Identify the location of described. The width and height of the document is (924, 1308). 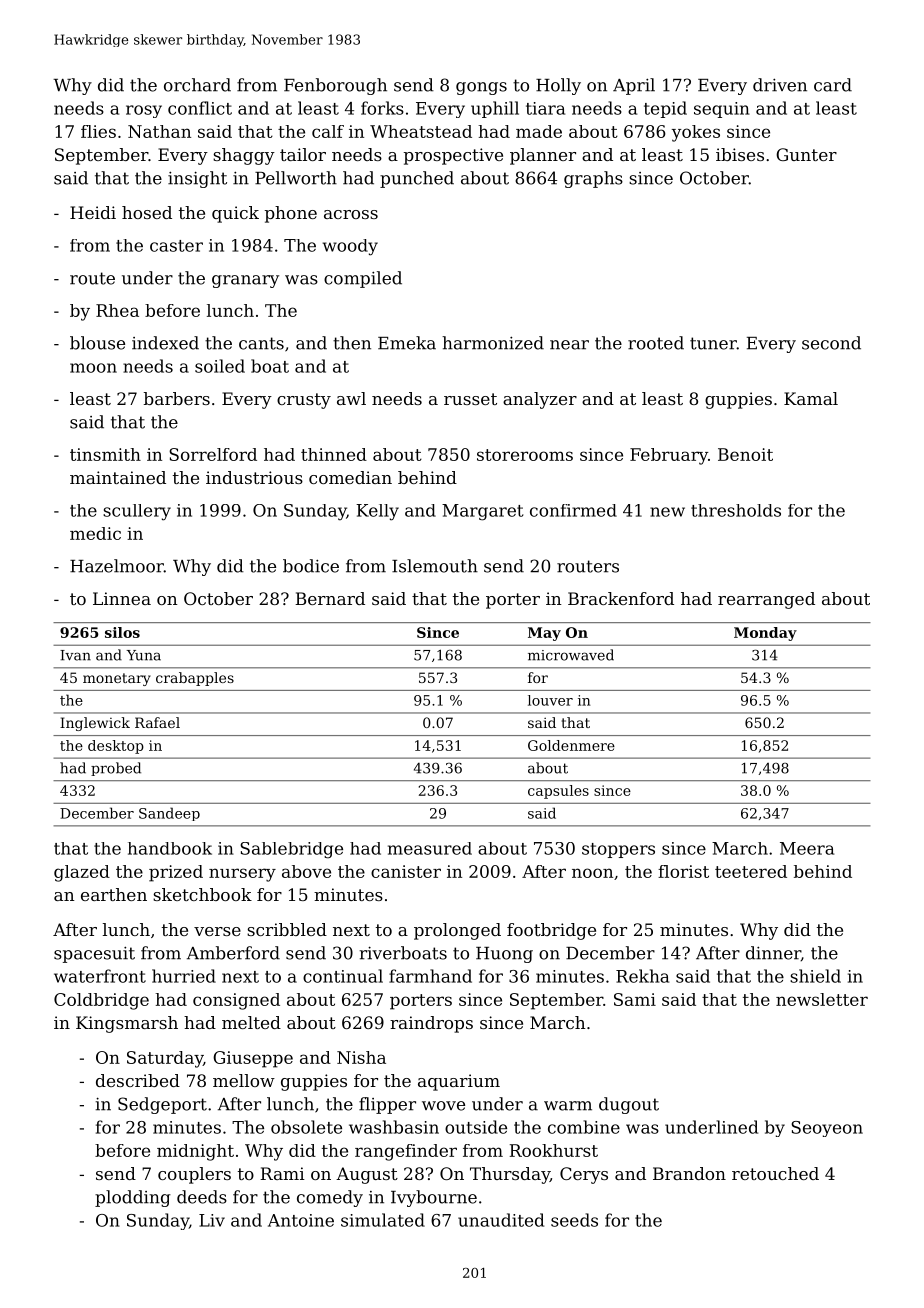
(138, 1080).
